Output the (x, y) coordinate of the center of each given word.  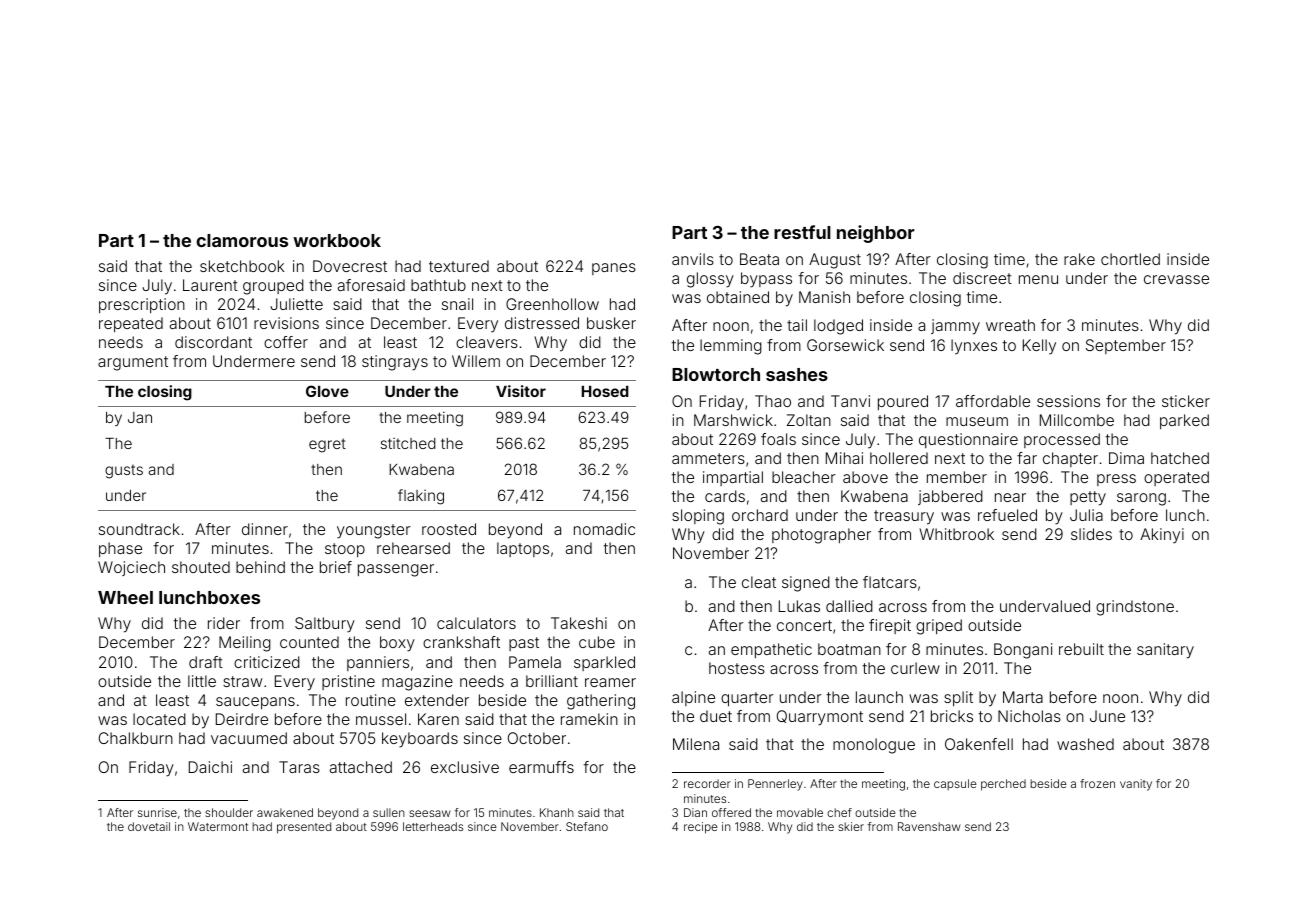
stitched (408, 443)
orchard (760, 515)
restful (802, 232)
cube (597, 642)
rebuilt (1081, 649)
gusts (124, 471)
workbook (337, 240)
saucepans (255, 703)
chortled (1130, 259)
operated (1176, 478)
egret (327, 445)
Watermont (218, 826)
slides (1091, 534)
